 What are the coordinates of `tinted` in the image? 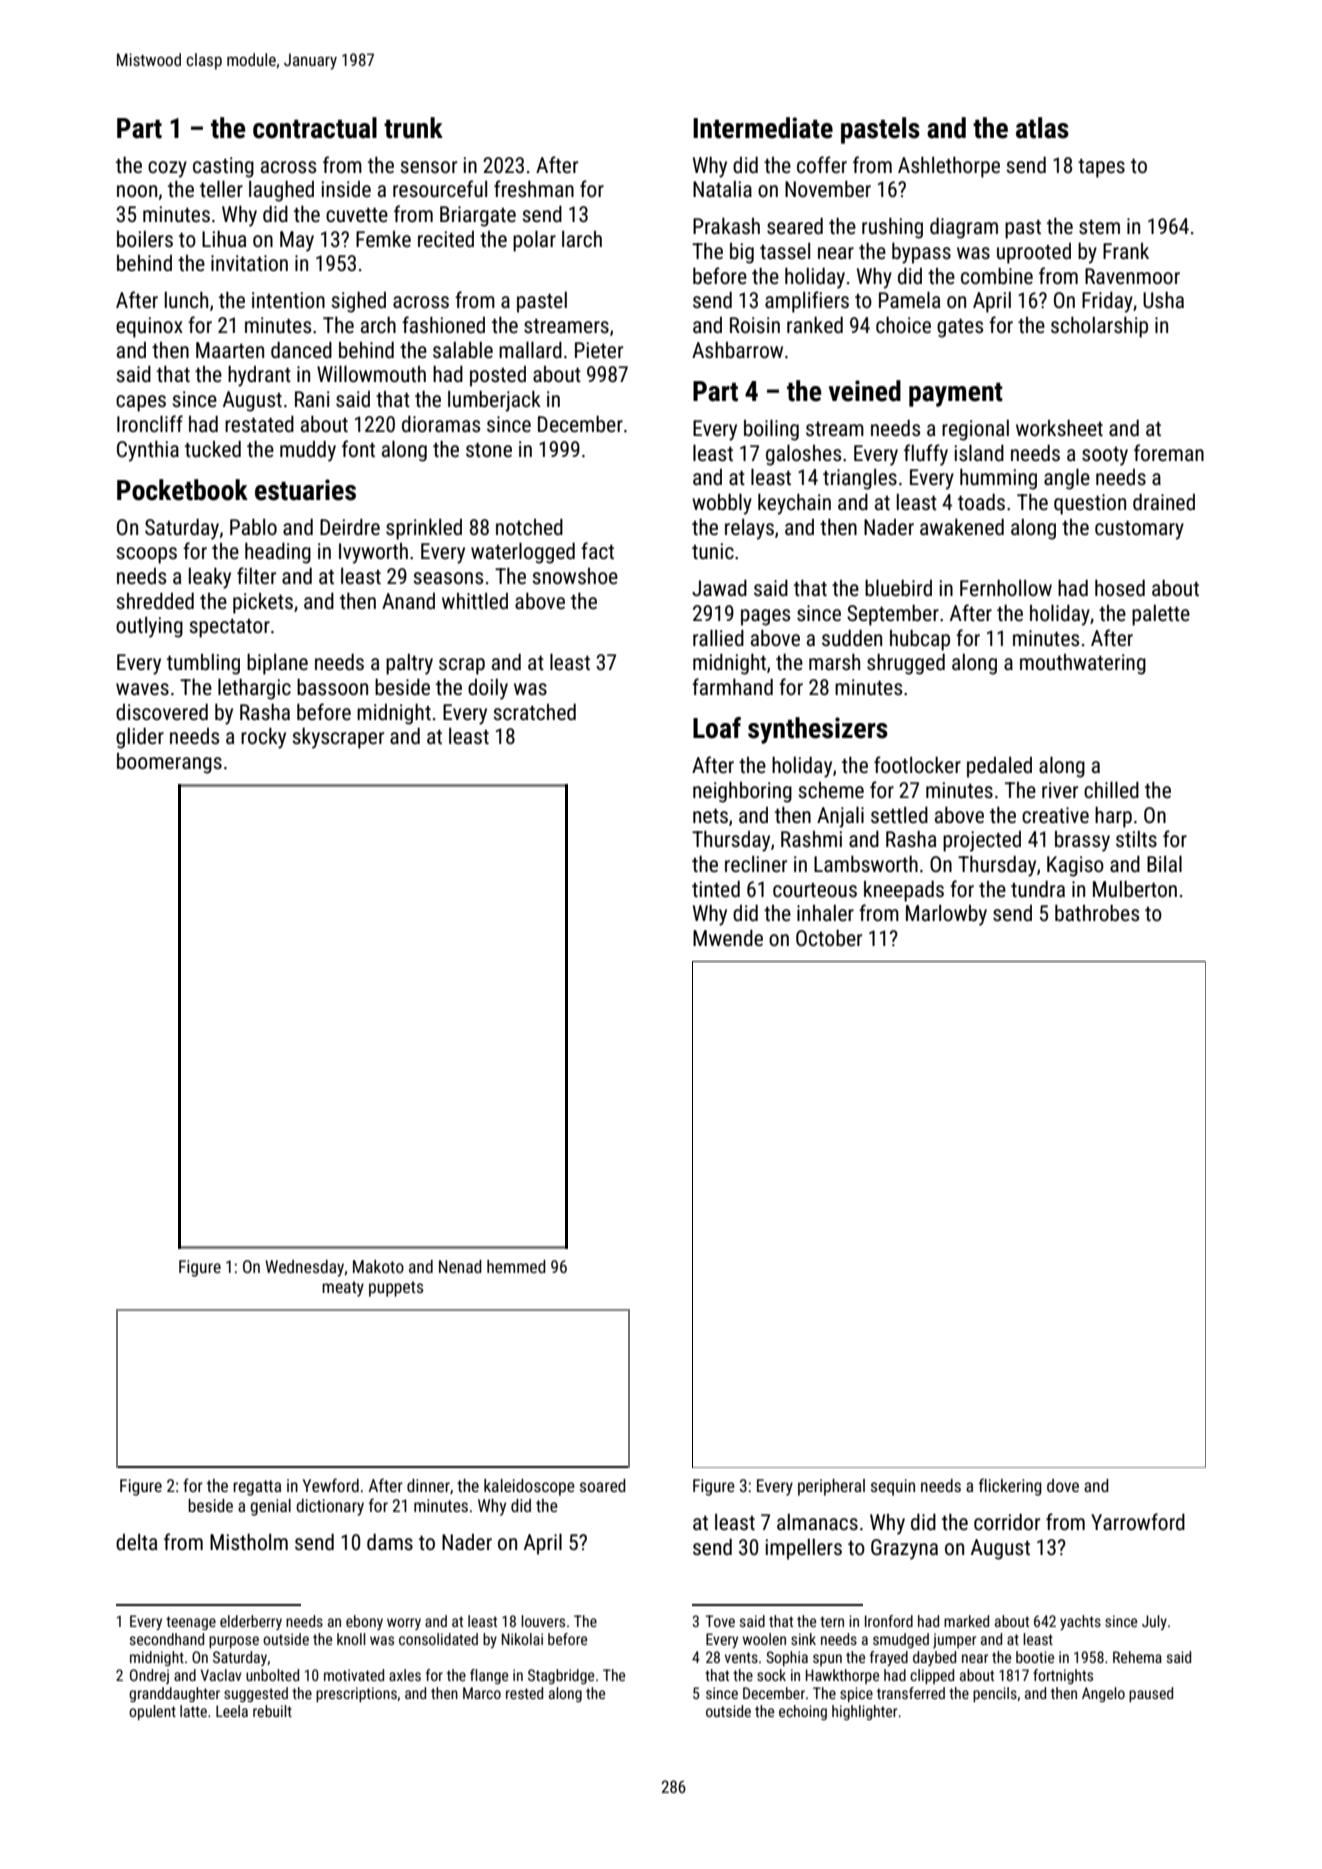 It's located at (716, 889).
